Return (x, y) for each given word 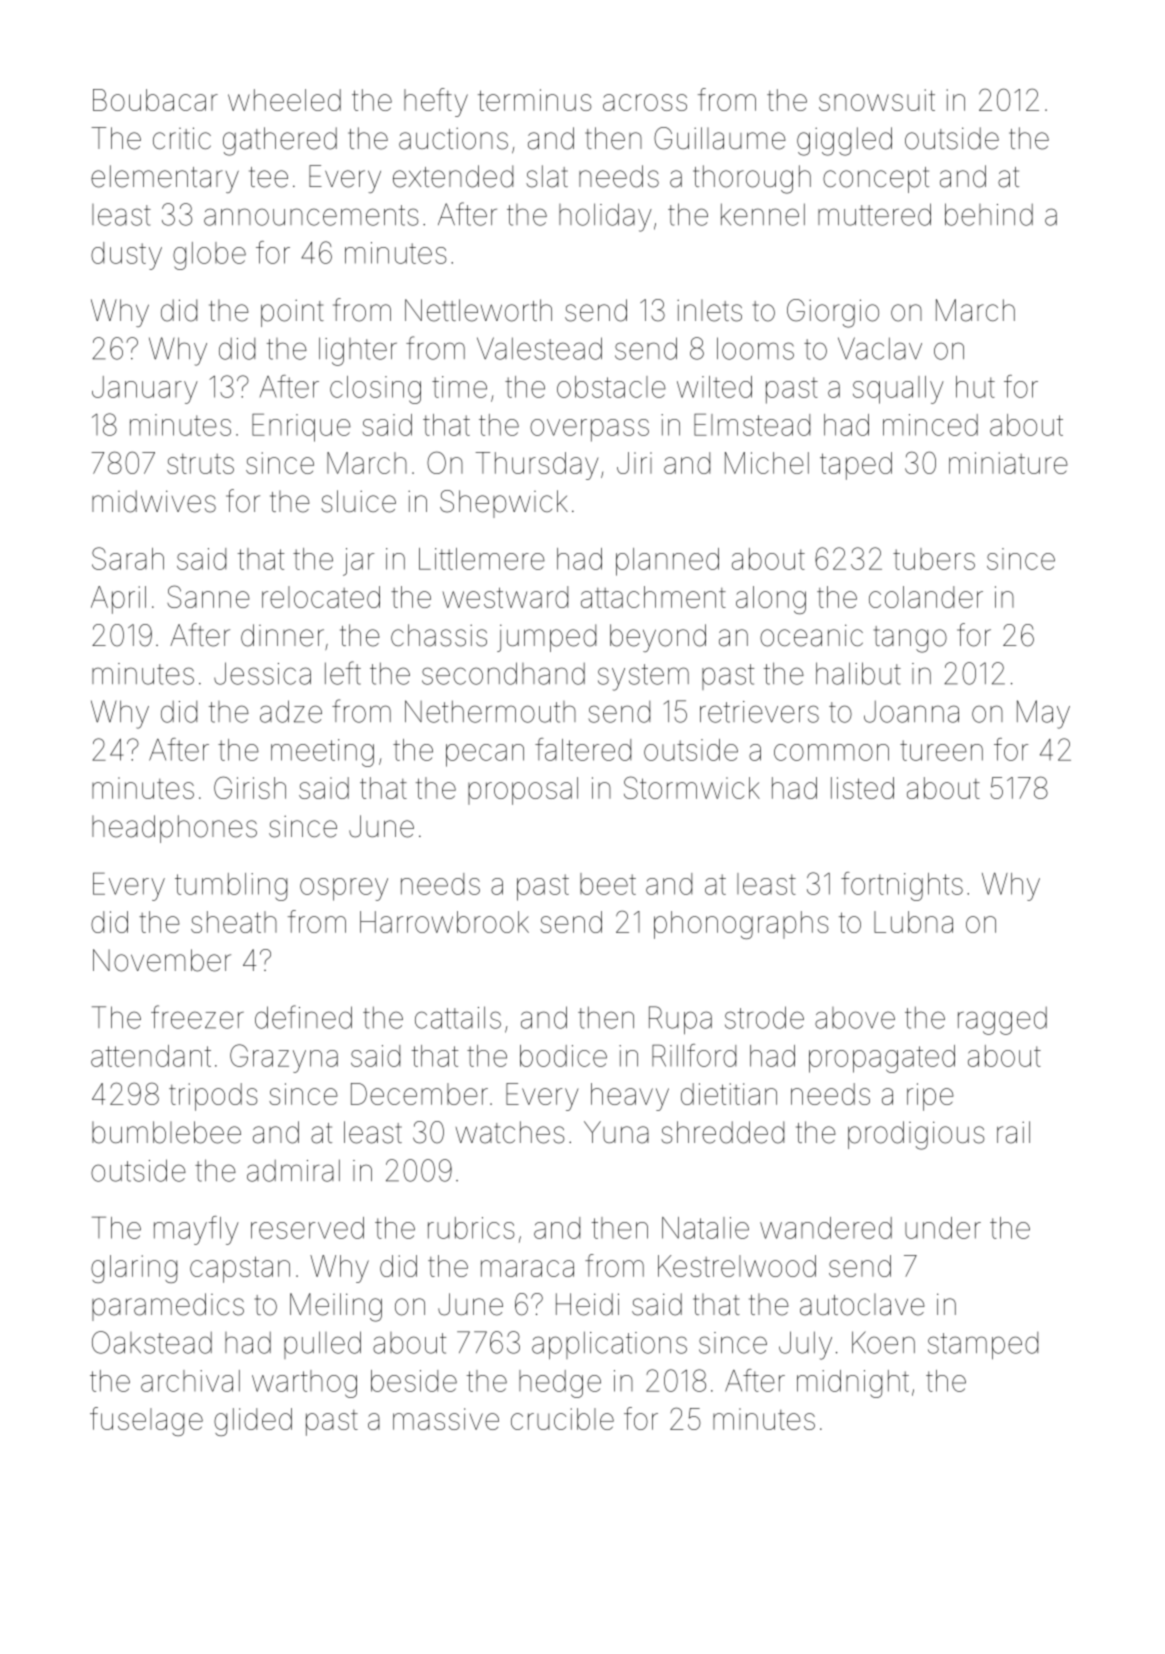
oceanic (811, 635)
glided (253, 1422)
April (118, 600)
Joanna (911, 711)
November (162, 960)
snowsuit (877, 100)
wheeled (284, 100)
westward (505, 597)
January (145, 390)
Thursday (536, 466)
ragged (1002, 1021)
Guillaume (720, 138)
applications (609, 1345)
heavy (630, 1097)
